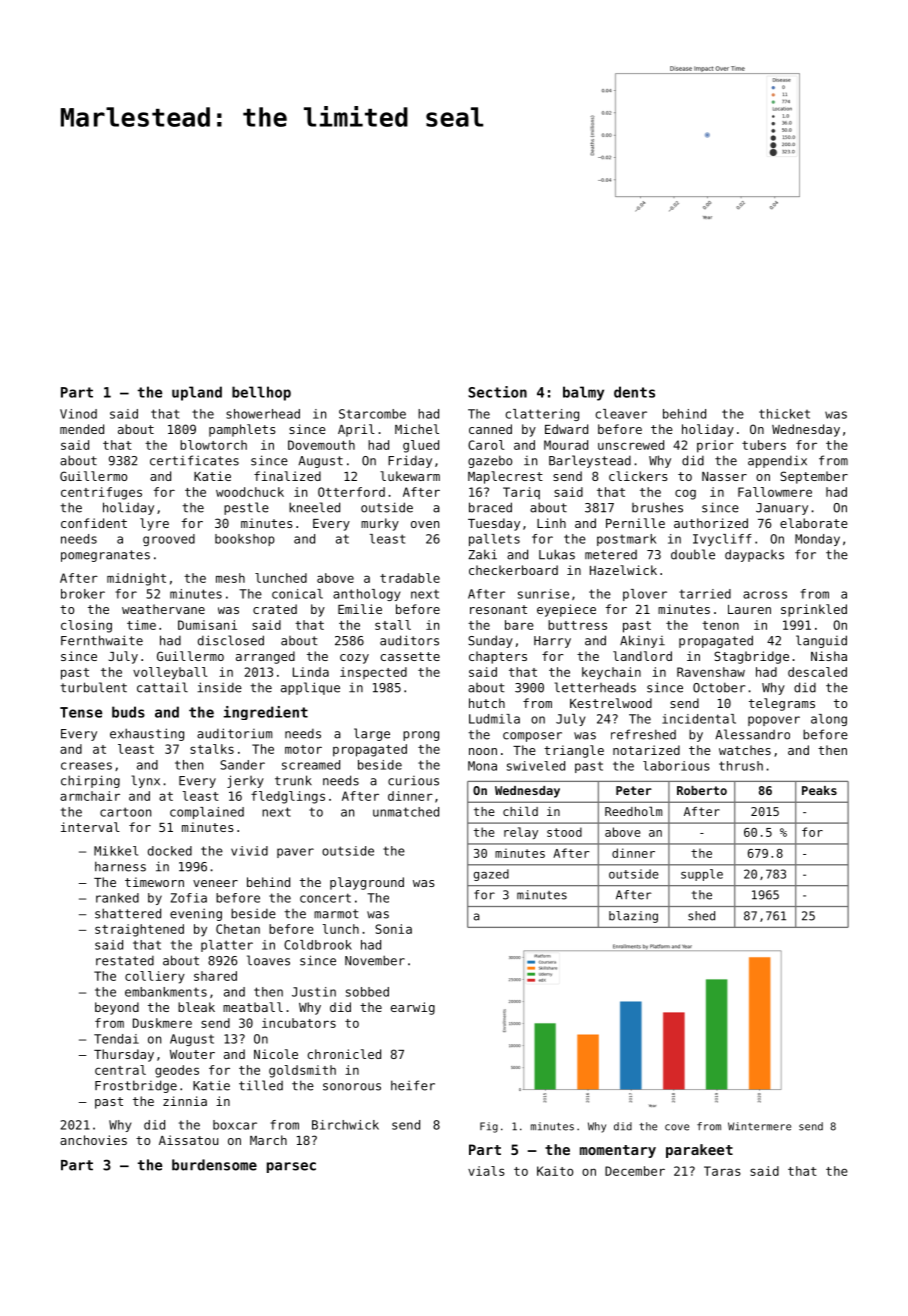  What do you see at coordinates (101, 493) in the image?
I see `centrifuges` at bounding box center [101, 493].
